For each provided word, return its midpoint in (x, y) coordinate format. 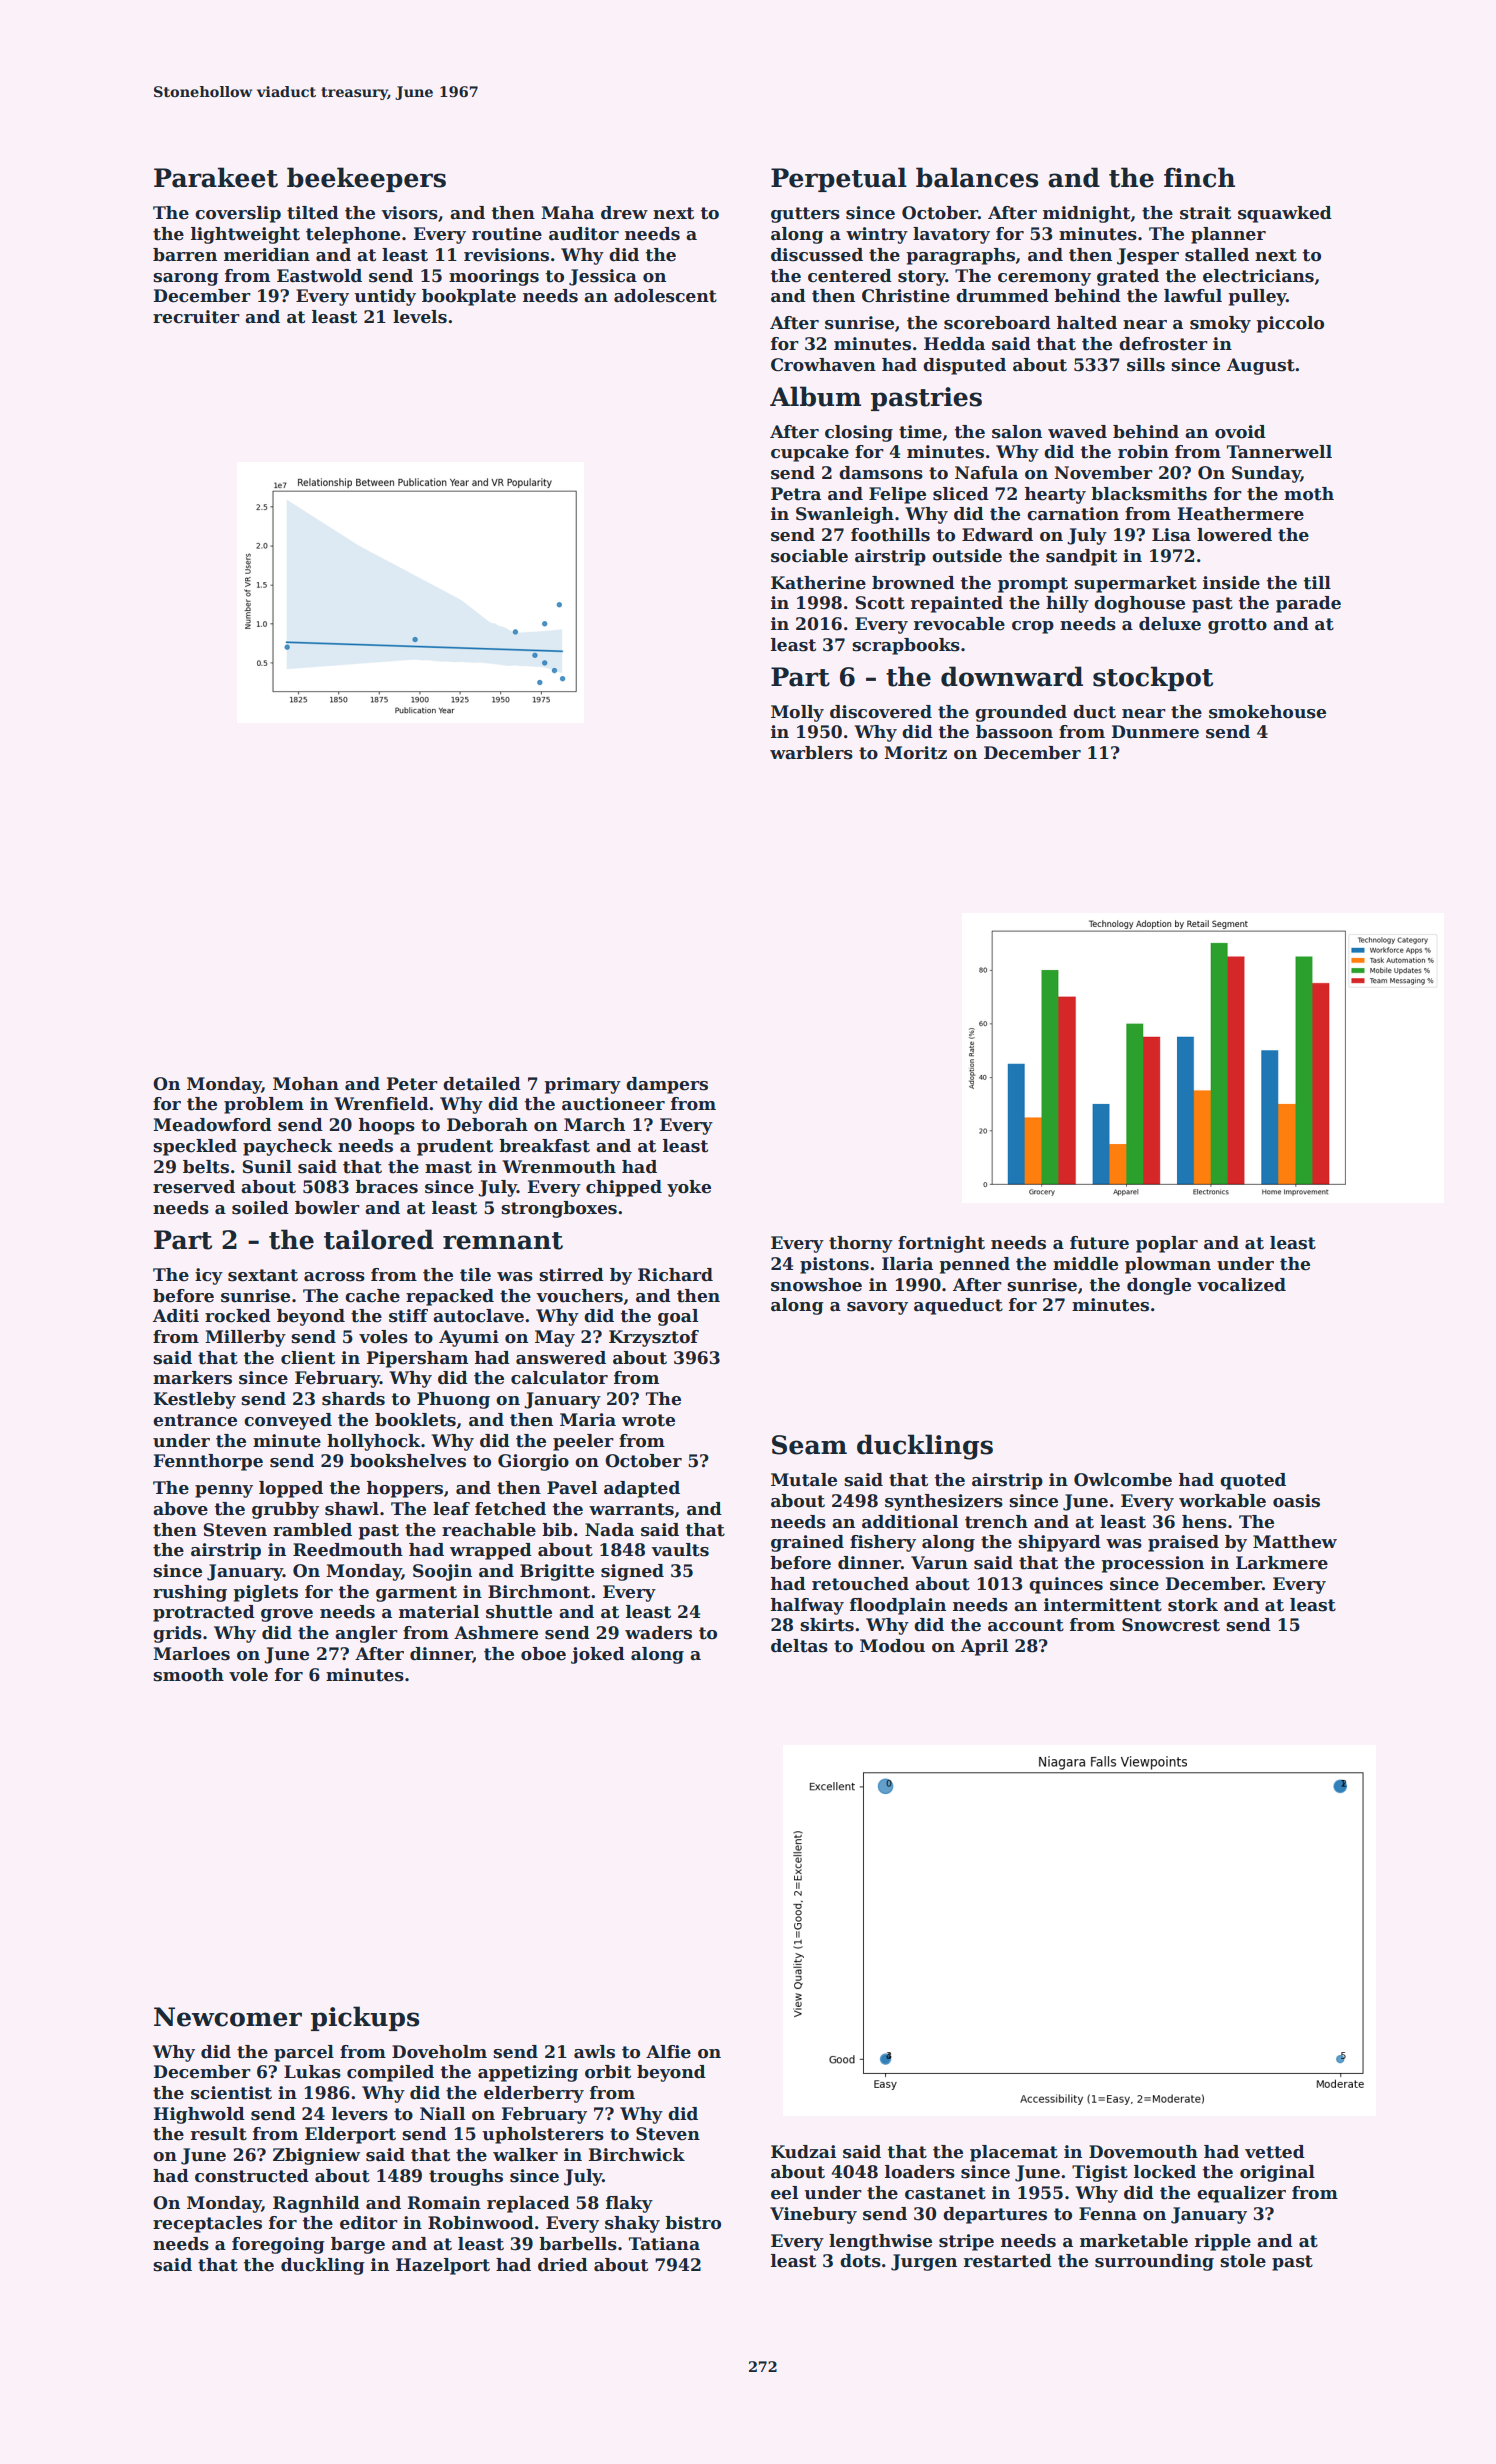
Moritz (915, 753)
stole (1243, 2261)
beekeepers (366, 179)
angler (366, 1634)
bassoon (1014, 732)
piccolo (1290, 324)
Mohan (306, 1084)
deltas (799, 1646)
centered (850, 276)
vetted (1275, 2152)
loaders (920, 2172)
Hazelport (443, 2266)
